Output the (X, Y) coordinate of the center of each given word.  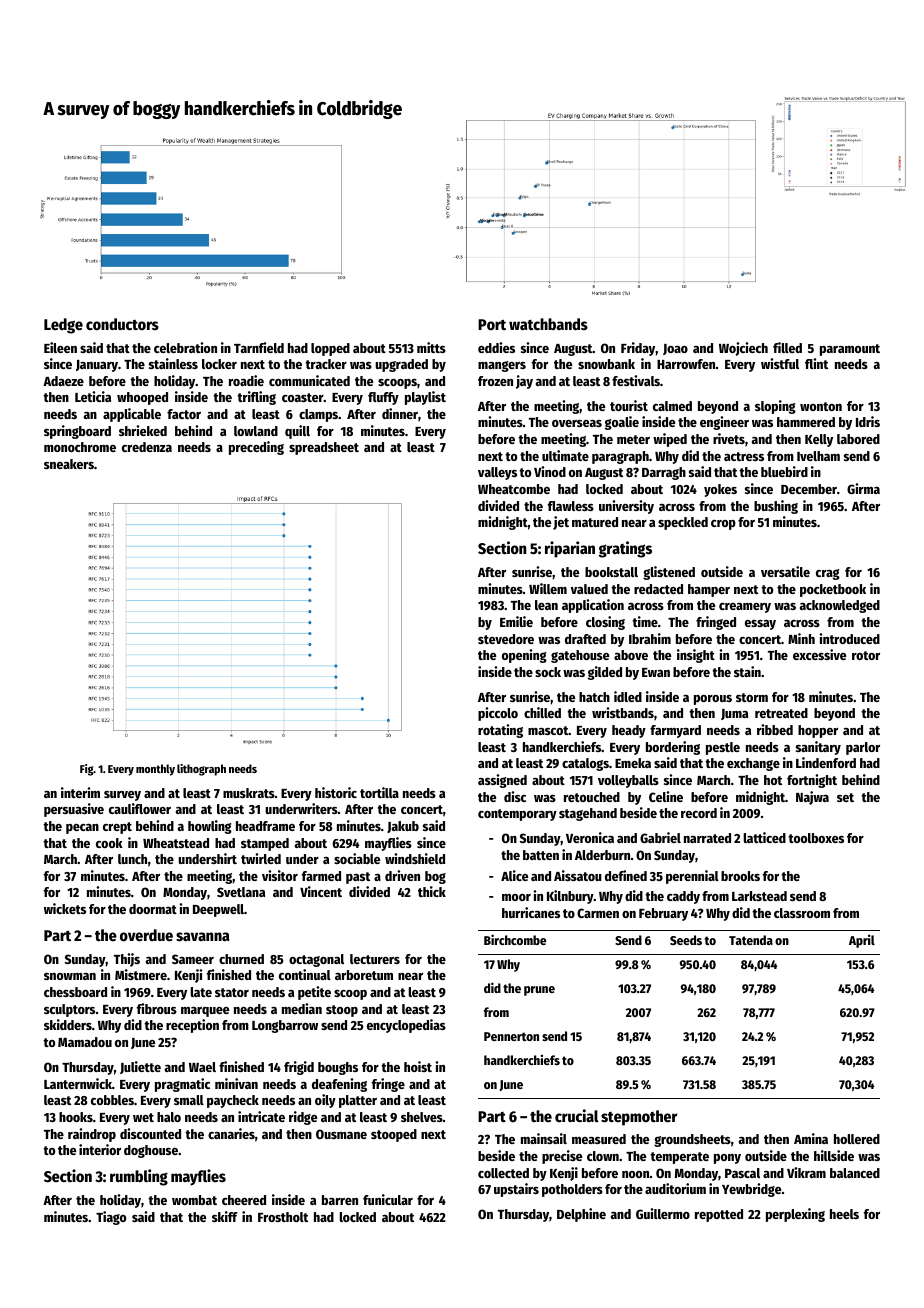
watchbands (548, 324)
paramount (850, 350)
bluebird (784, 471)
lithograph (201, 770)
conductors (122, 324)
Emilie (516, 621)
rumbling (139, 1177)
